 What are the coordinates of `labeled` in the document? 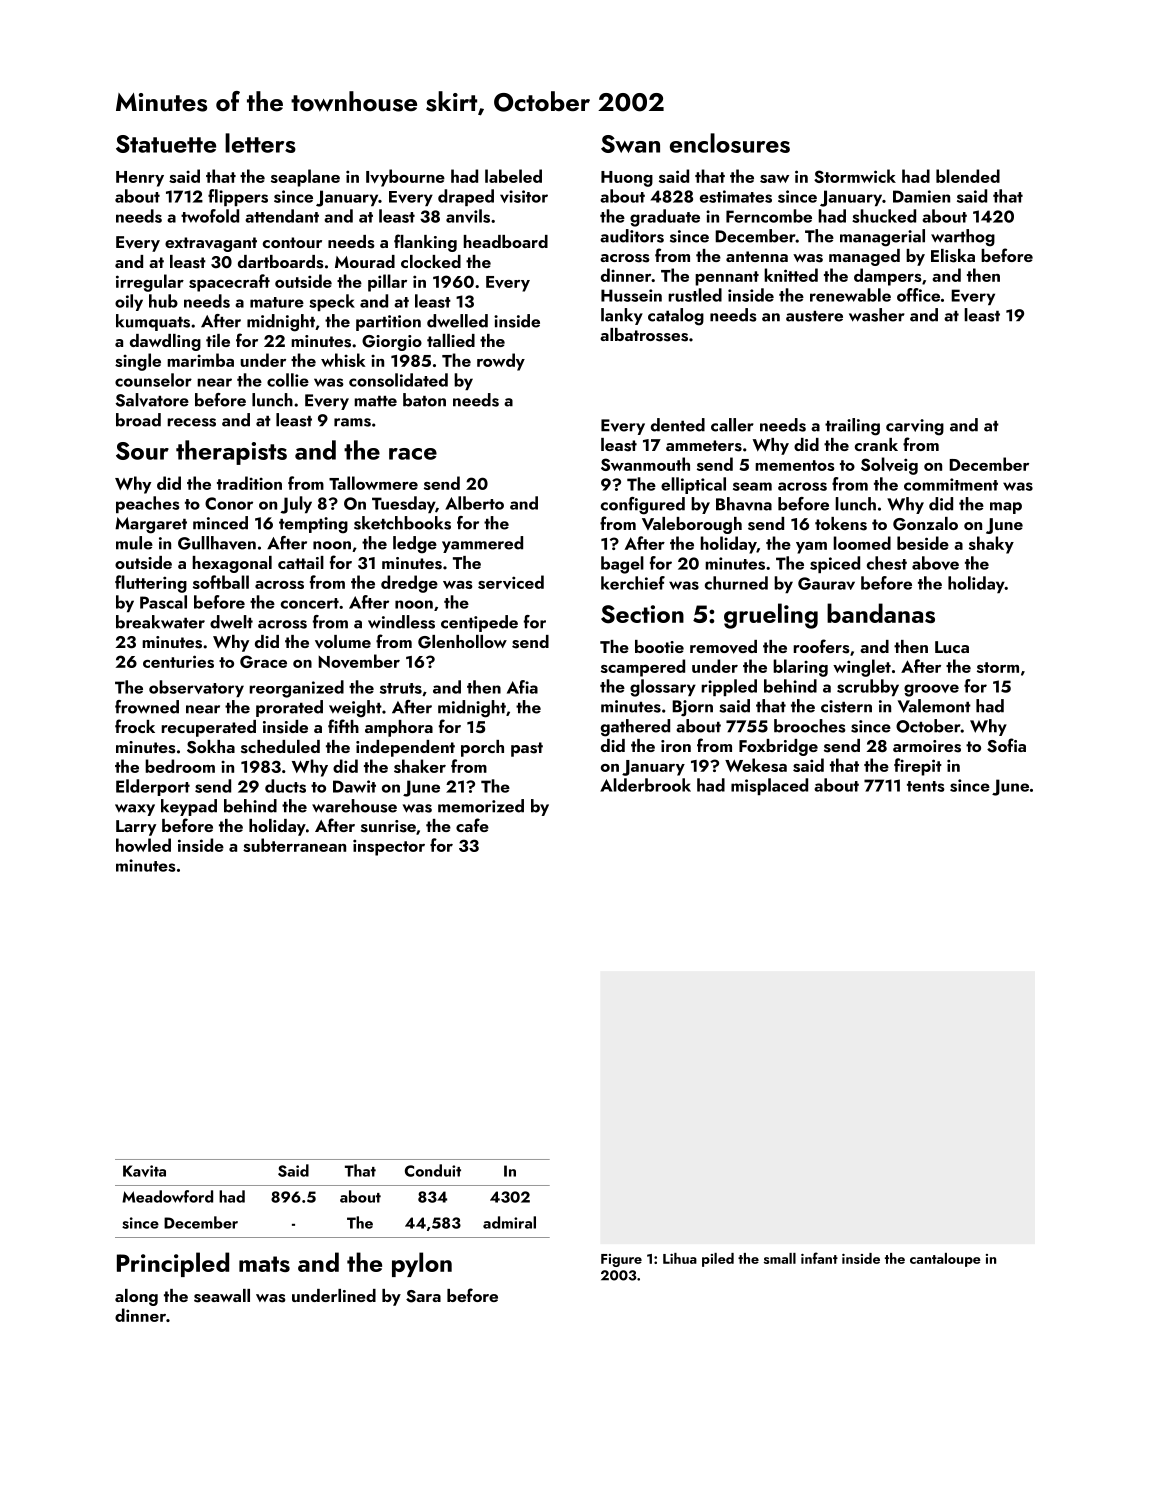 It's located at (513, 176).
